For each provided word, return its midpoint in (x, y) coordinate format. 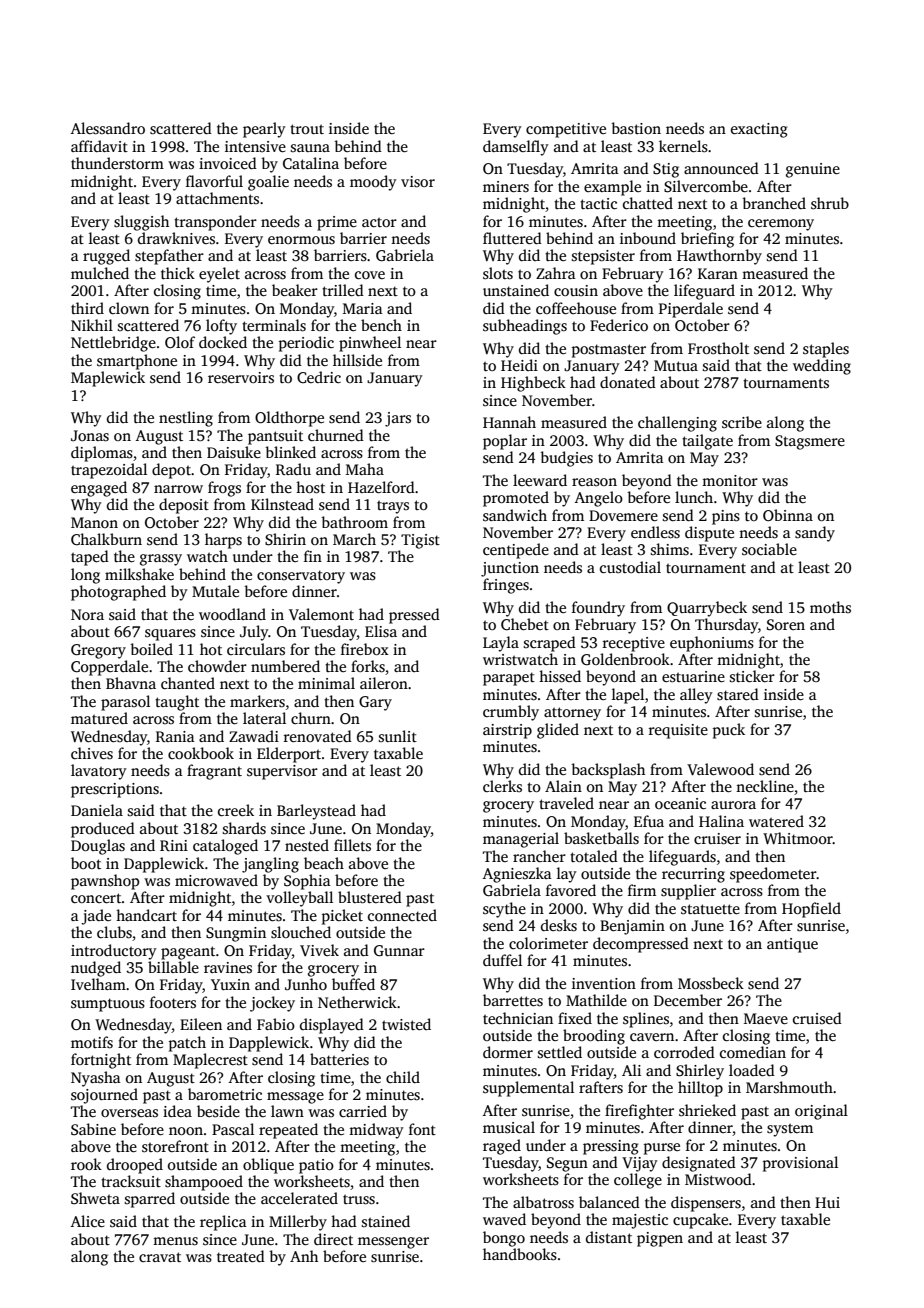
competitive (566, 130)
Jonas (90, 436)
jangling (270, 865)
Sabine (93, 1129)
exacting (759, 130)
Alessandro (108, 128)
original (821, 1112)
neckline (765, 786)
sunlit (398, 736)
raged (502, 1147)
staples (826, 350)
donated (628, 382)
